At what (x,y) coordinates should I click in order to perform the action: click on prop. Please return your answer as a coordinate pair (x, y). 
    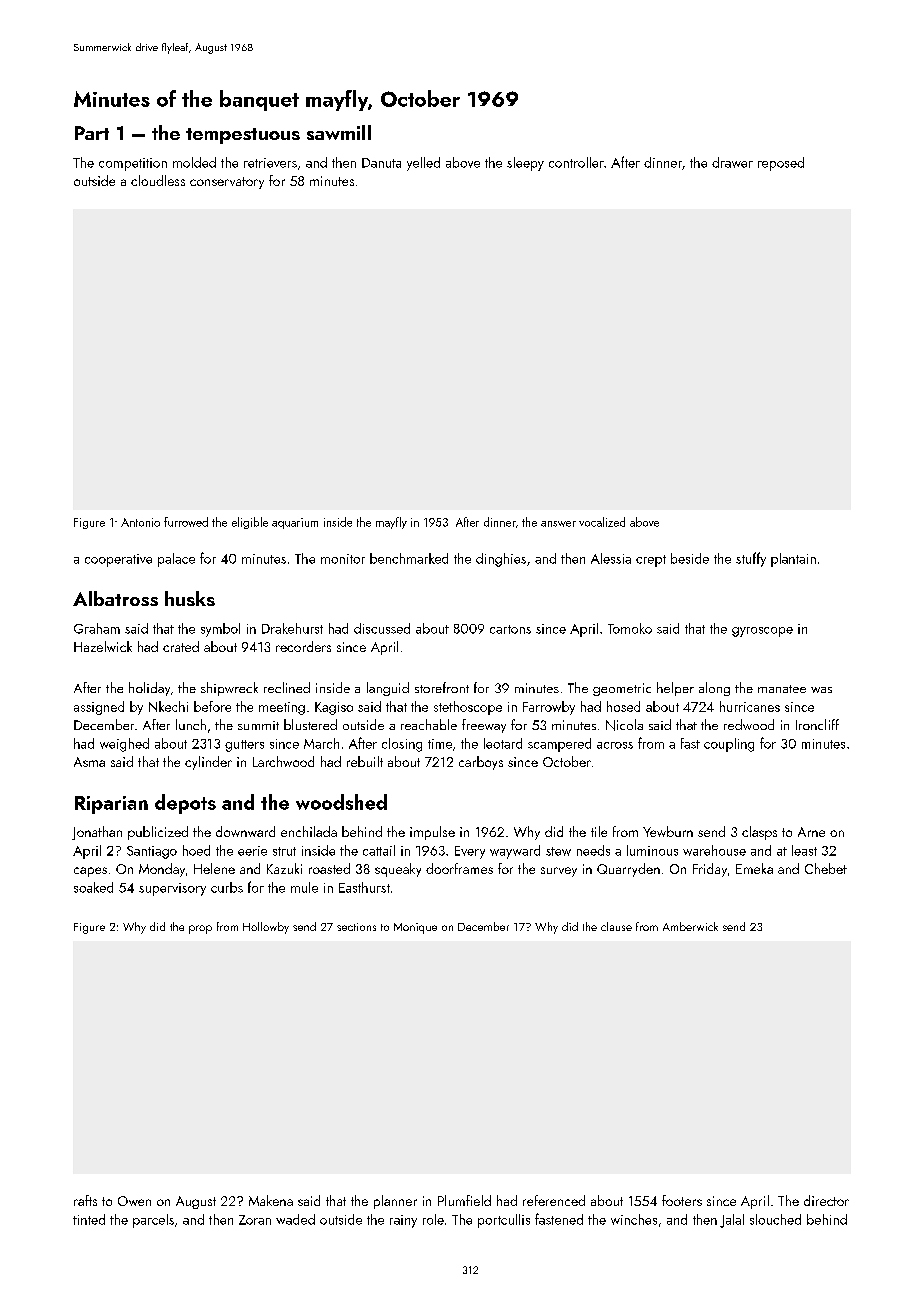
    Looking at the image, I should click on (200, 929).
